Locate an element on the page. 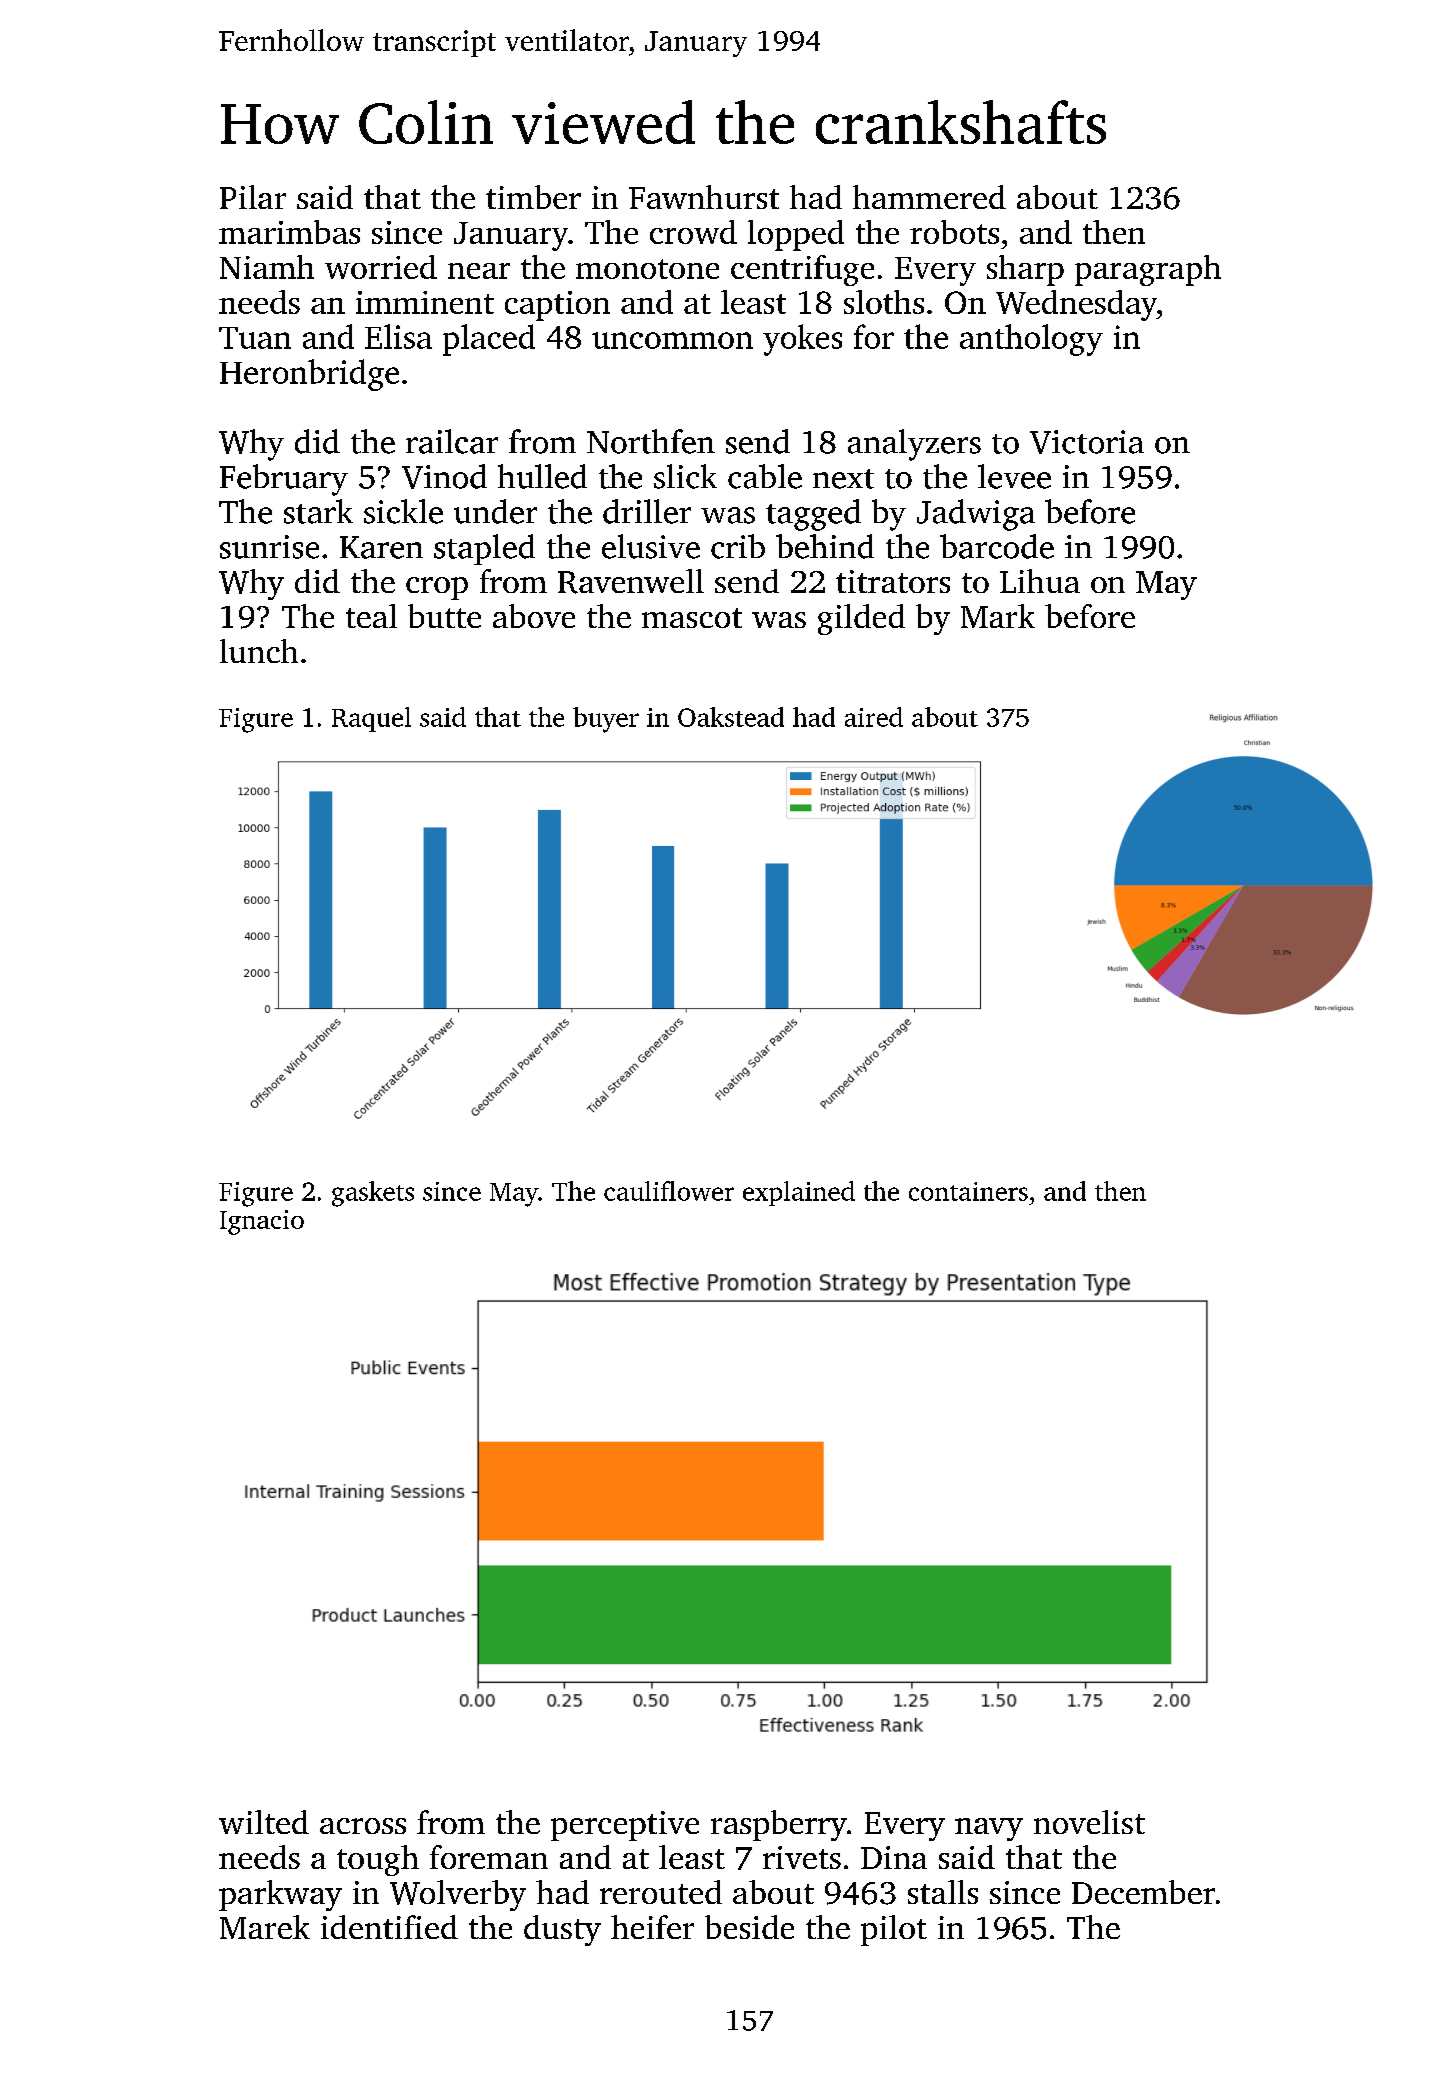  Marek is located at coordinates (265, 1927).
